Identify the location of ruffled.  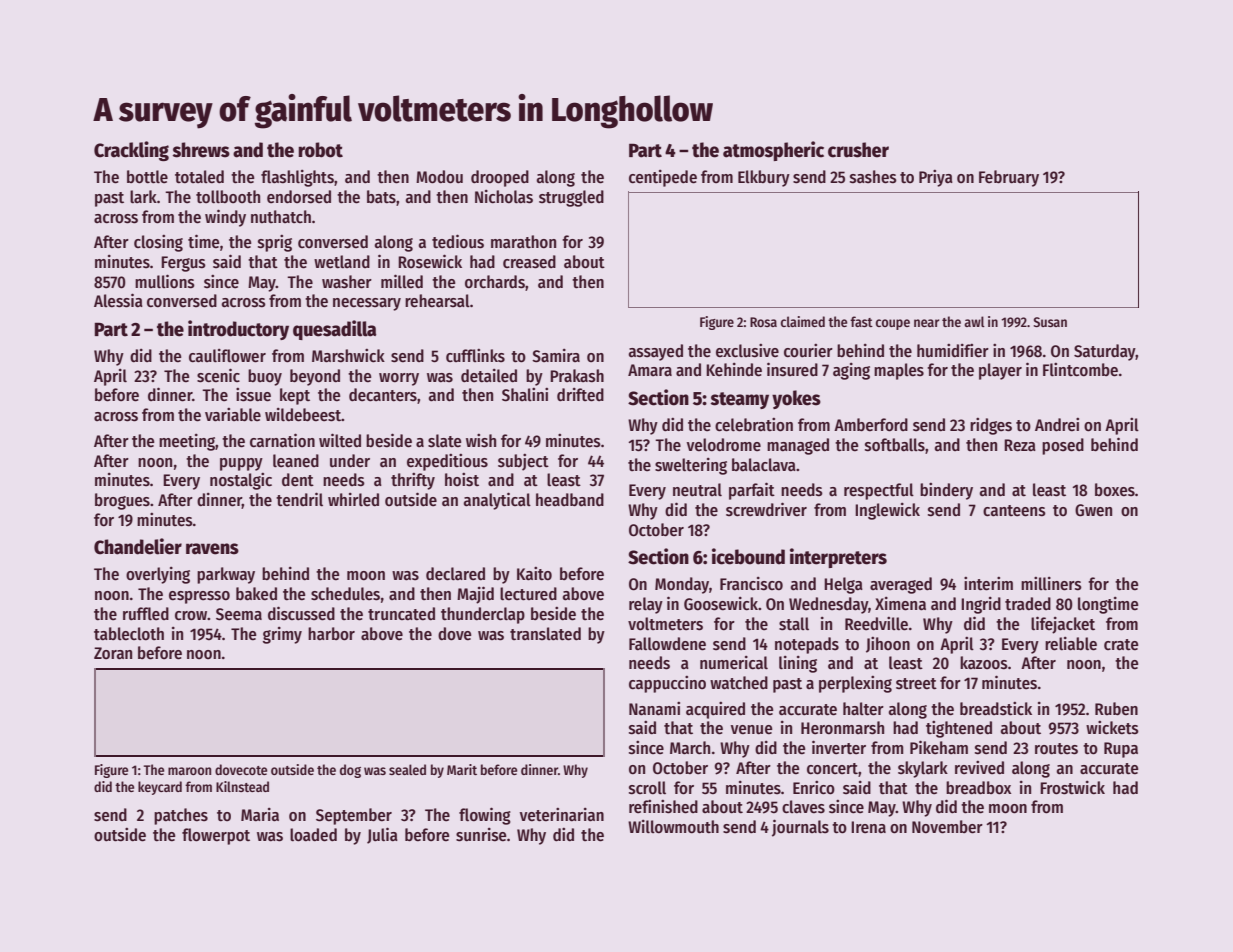
(146, 614).
